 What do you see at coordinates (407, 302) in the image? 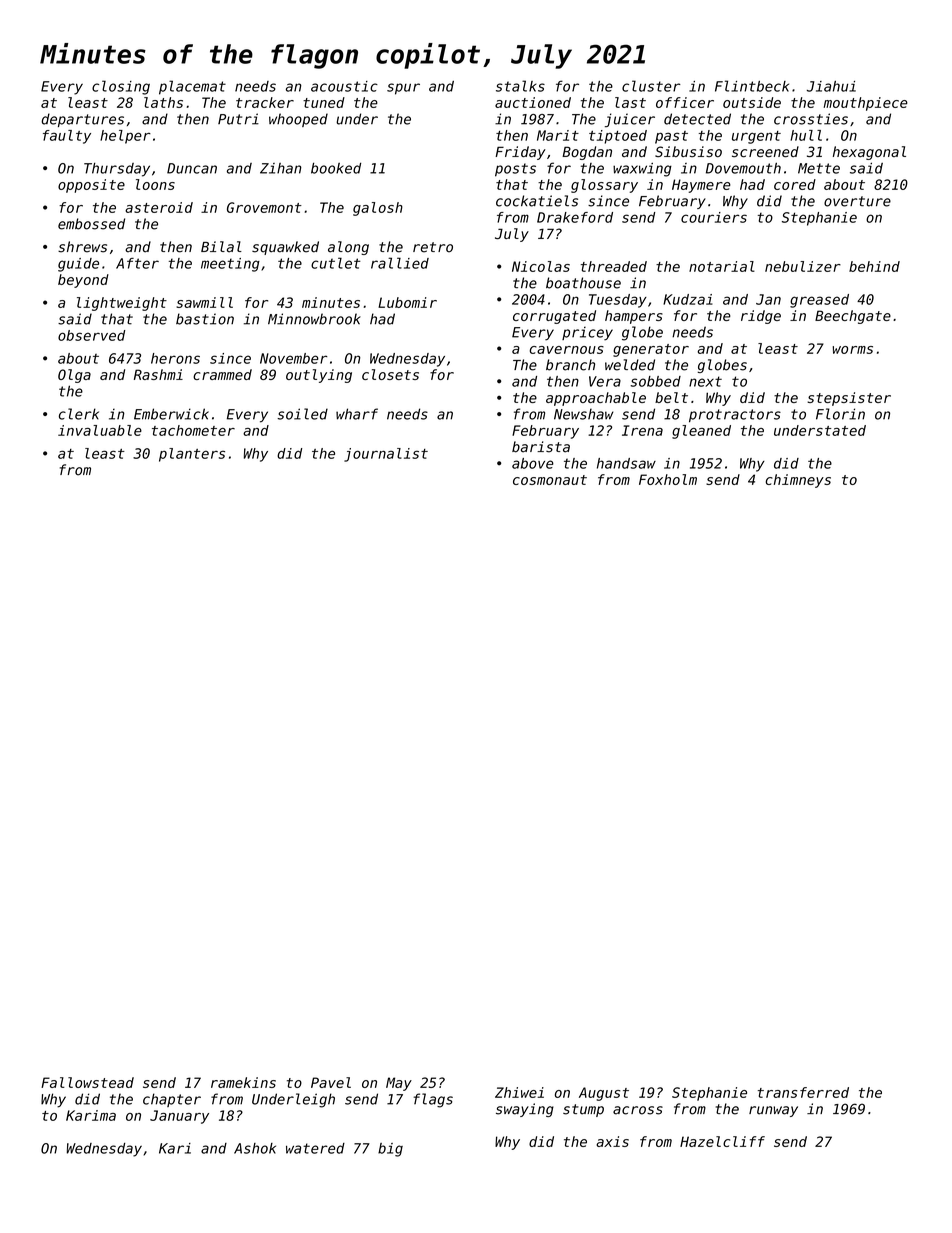
I see `Lubomir` at bounding box center [407, 302].
